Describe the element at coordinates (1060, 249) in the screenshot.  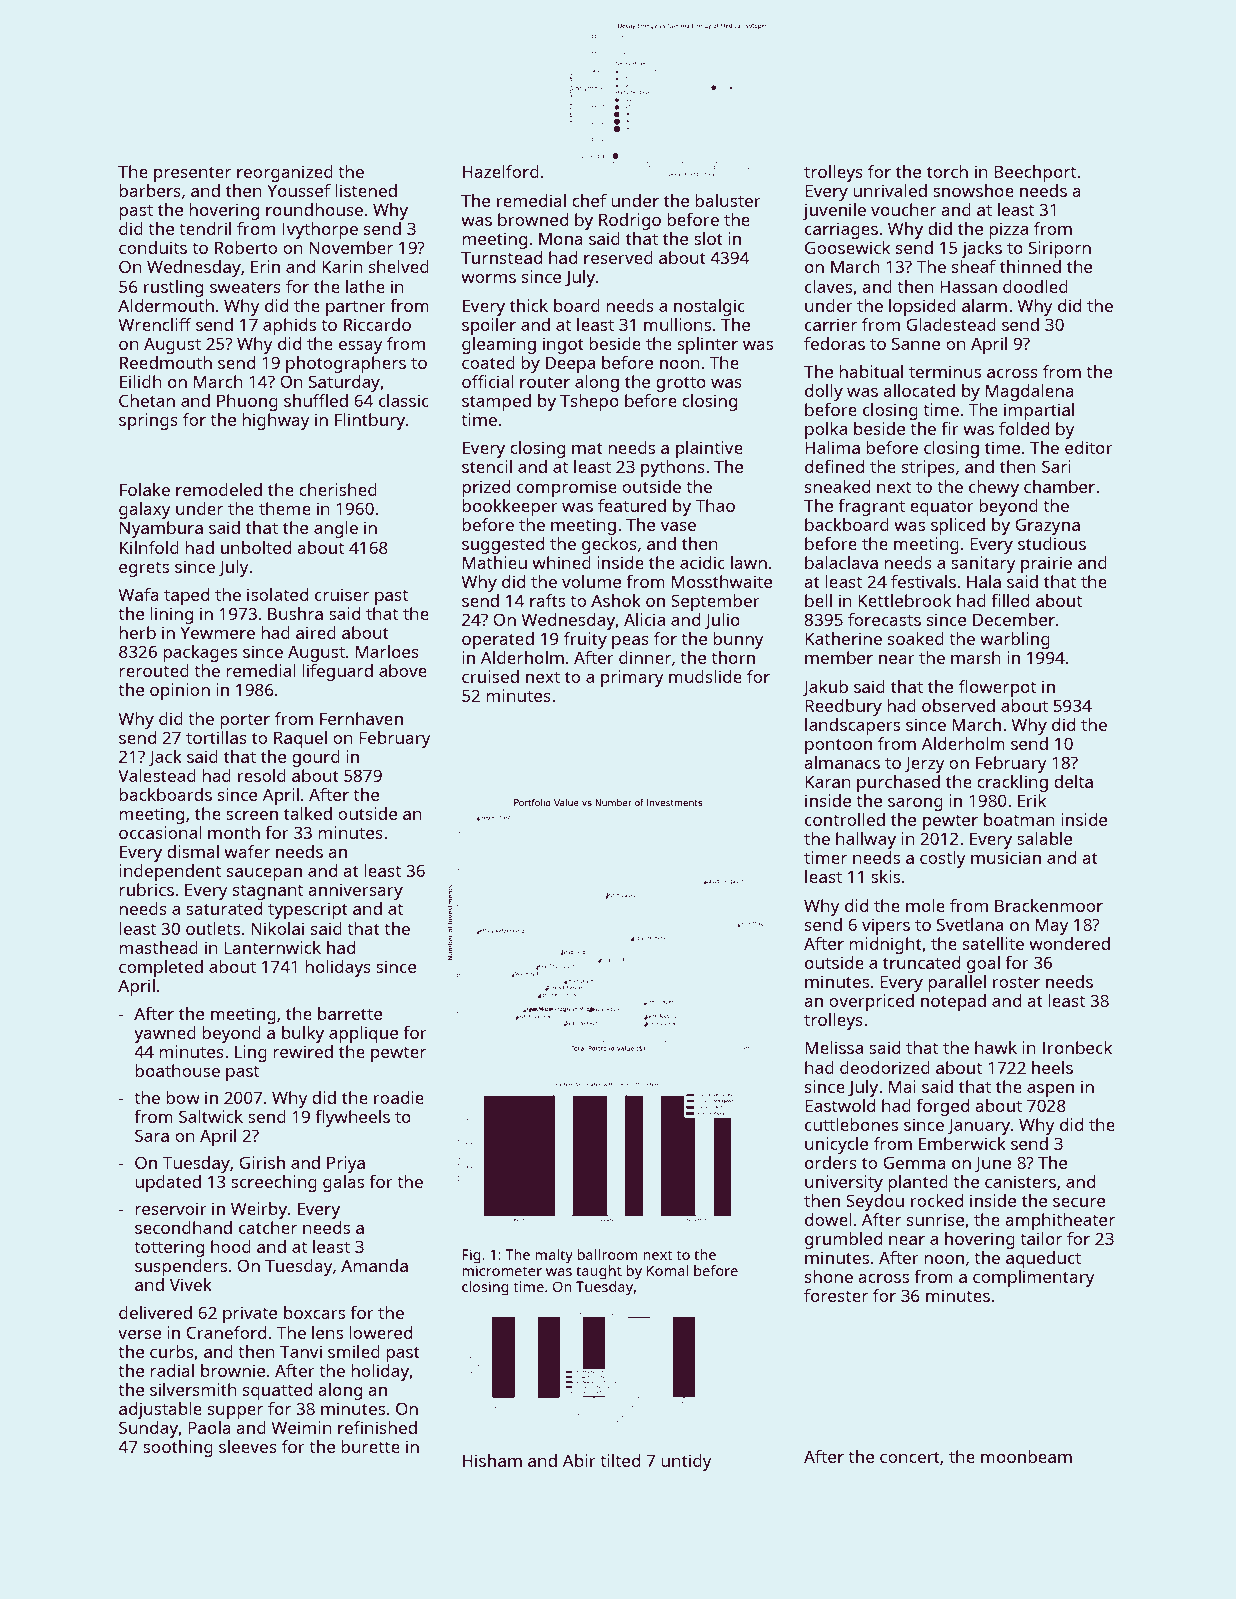
I see `Siriporn` at that location.
